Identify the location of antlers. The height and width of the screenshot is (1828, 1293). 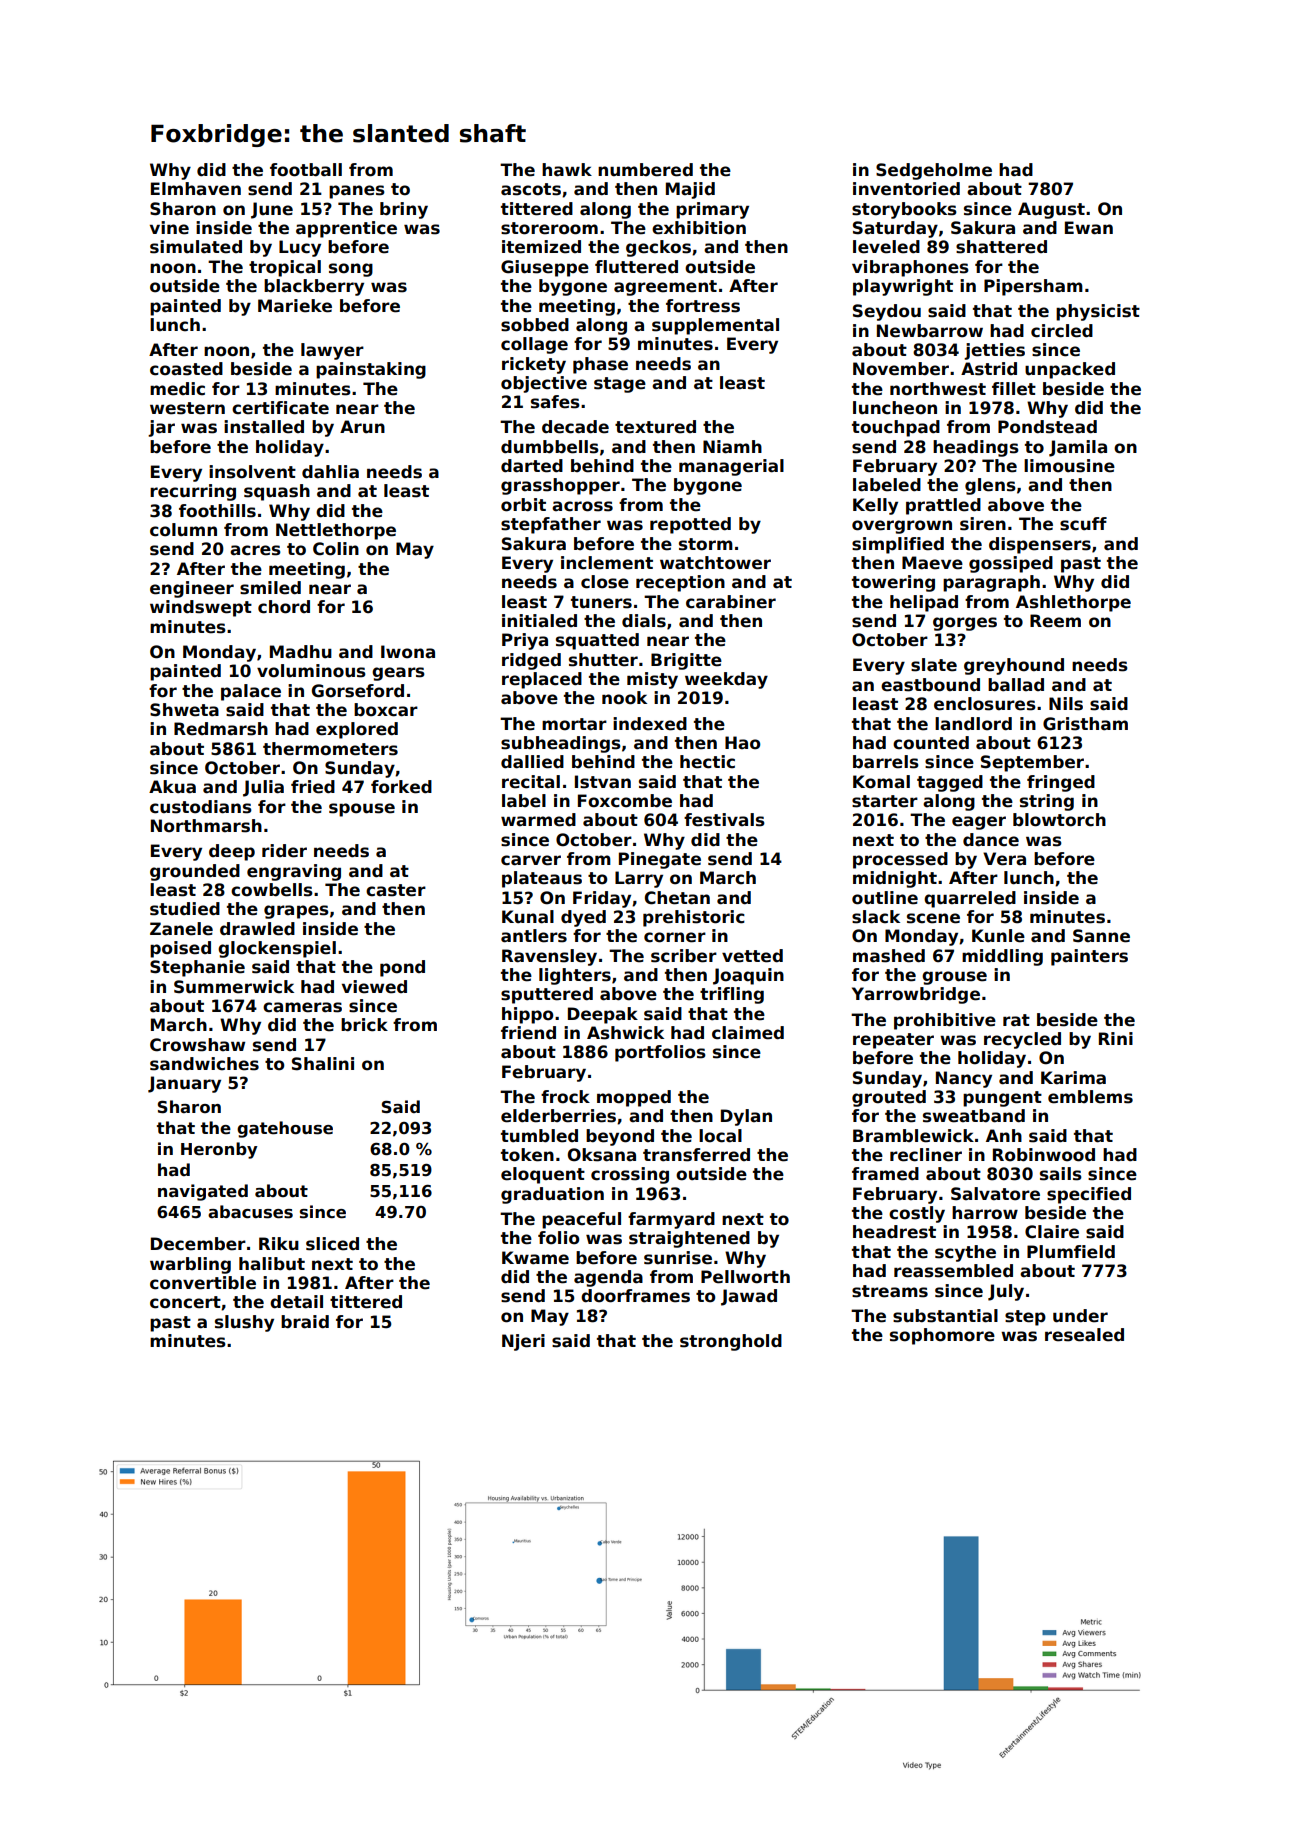
(534, 936).
